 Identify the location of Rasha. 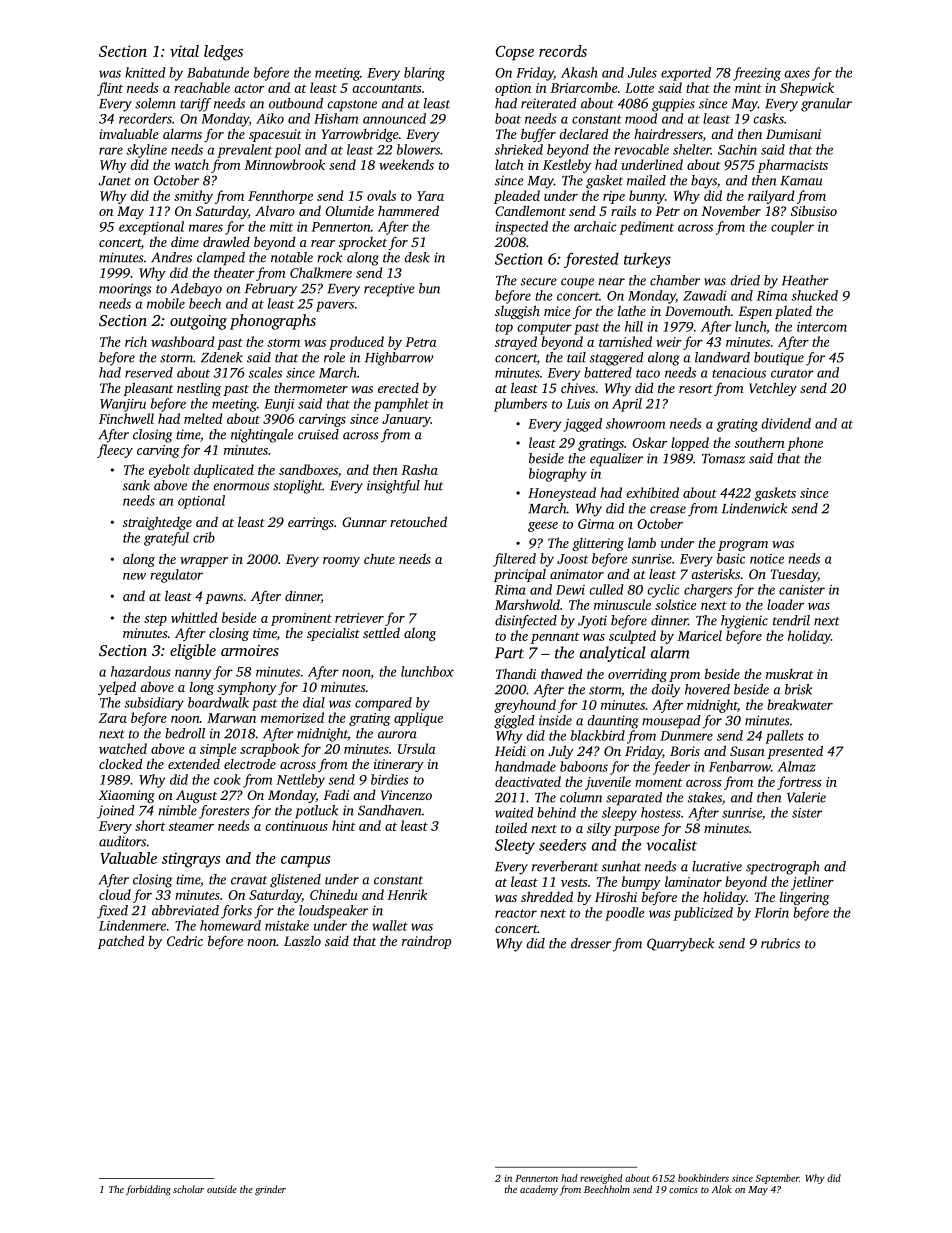
(419, 469).
